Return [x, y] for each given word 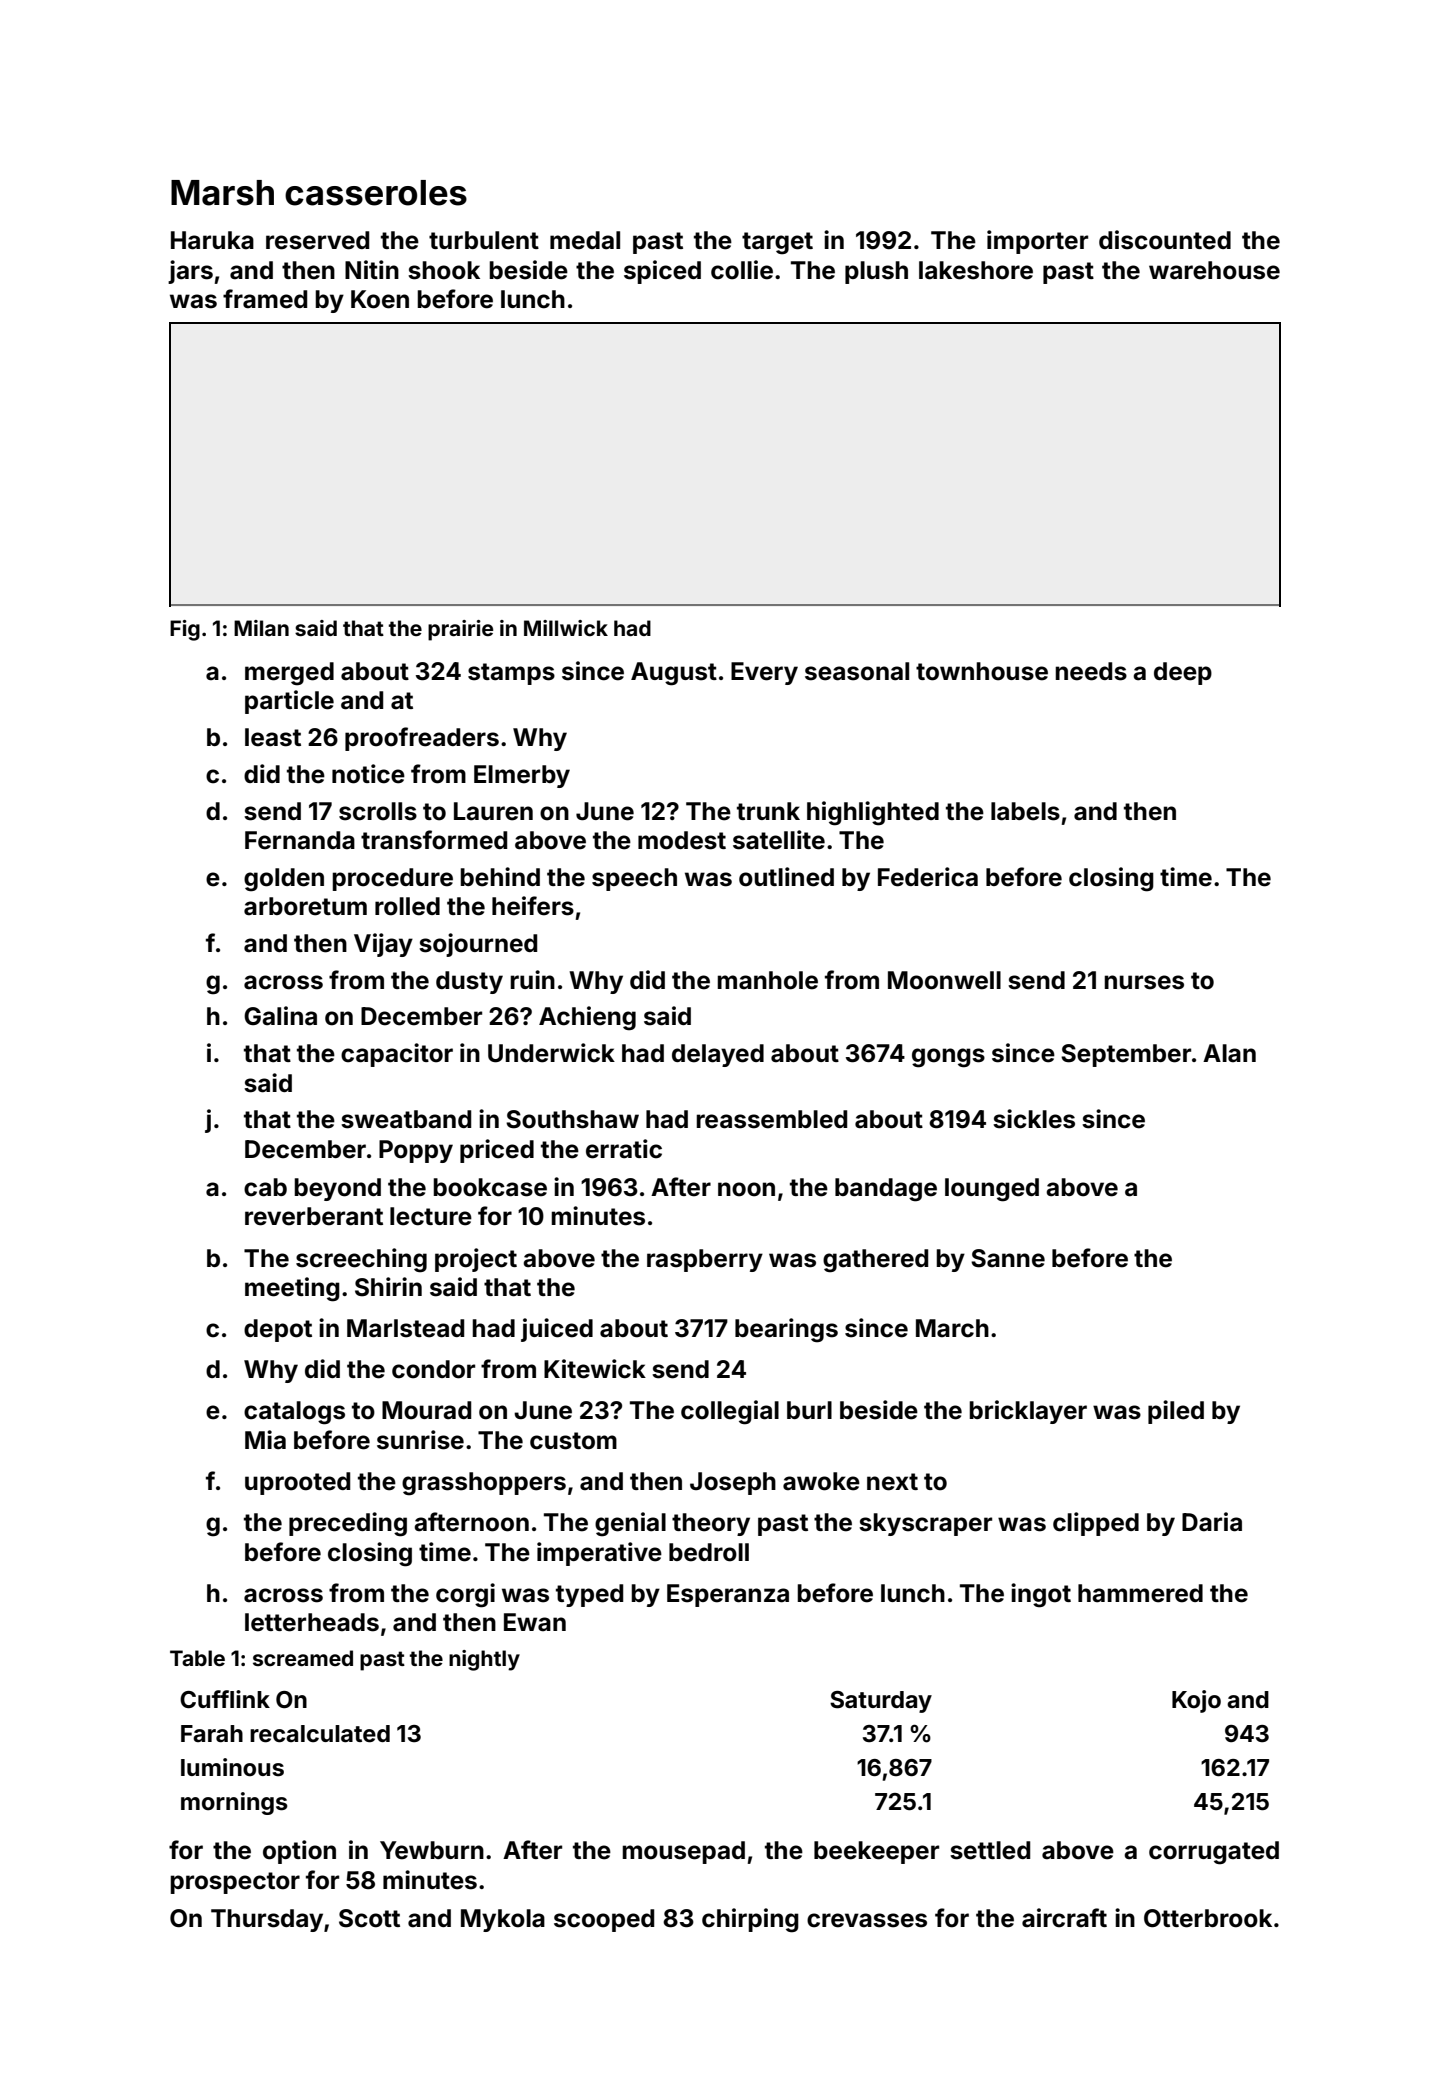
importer [1037, 242]
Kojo [1196, 1701]
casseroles [376, 193]
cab [265, 1187]
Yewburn [432, 1850]
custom [573, 1441]
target [777, 243]
